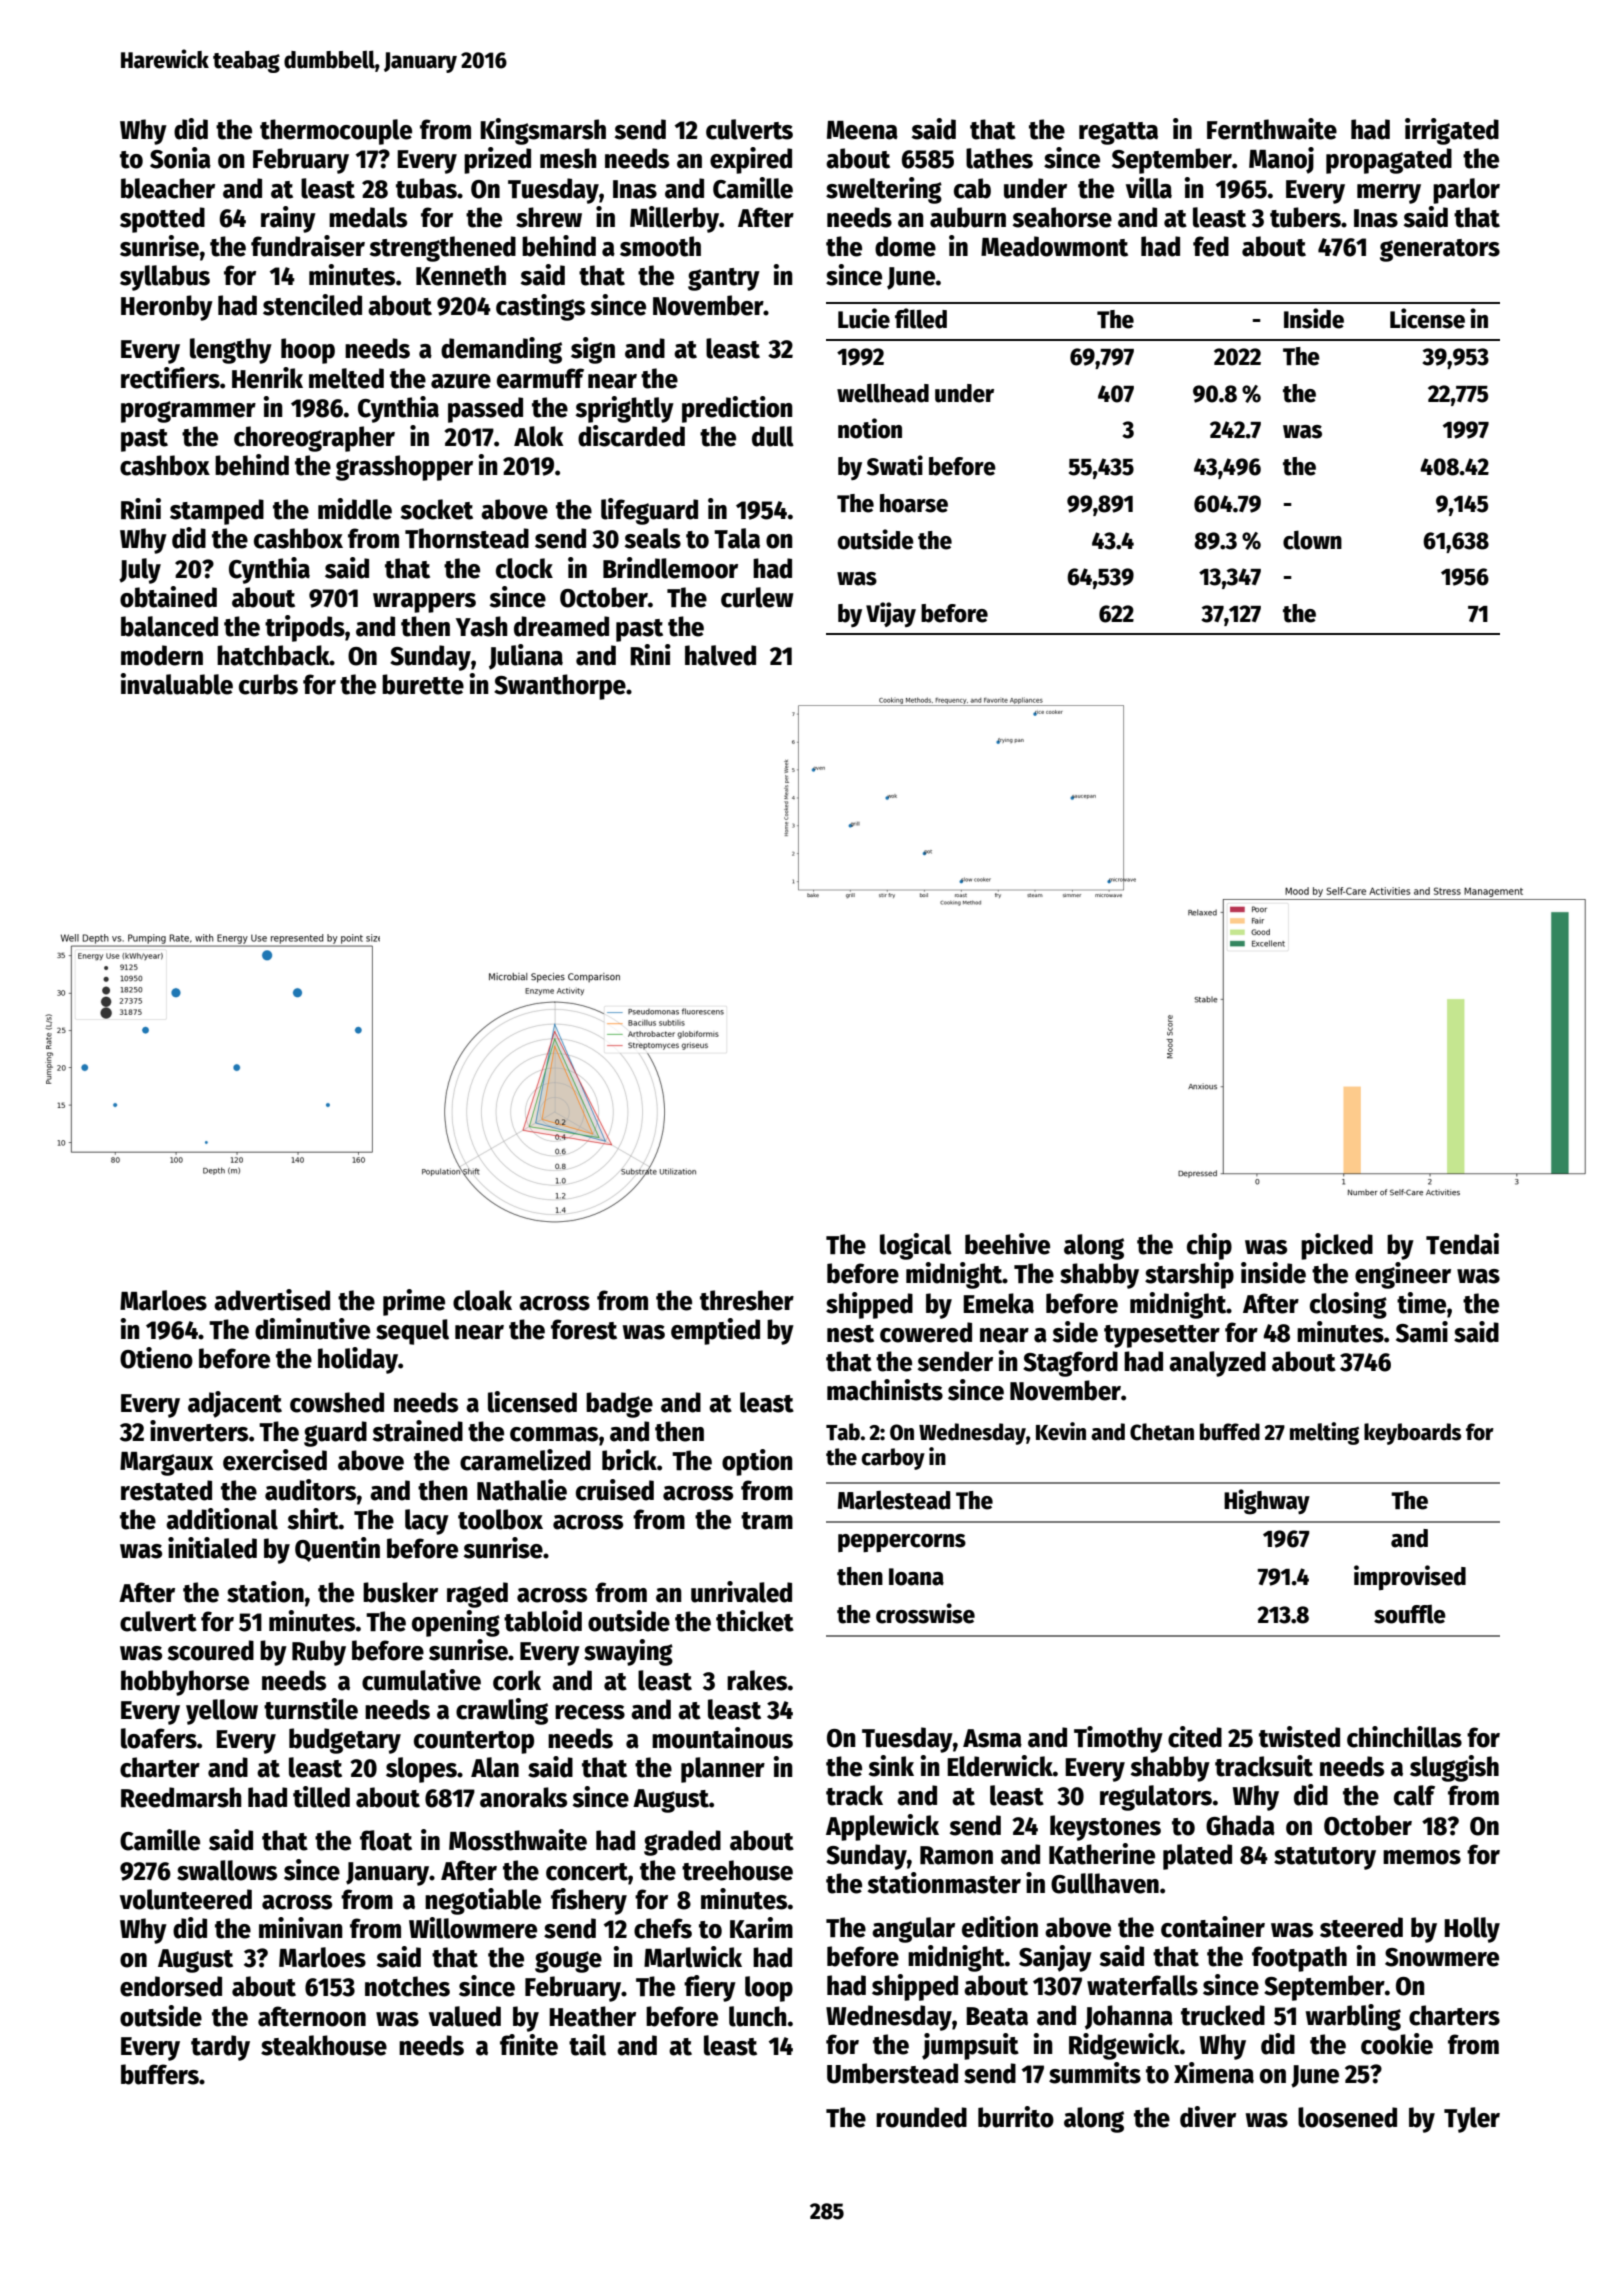 This document has height=2292, width=1620. I want to click on volunteered, so click(186, 1899).
